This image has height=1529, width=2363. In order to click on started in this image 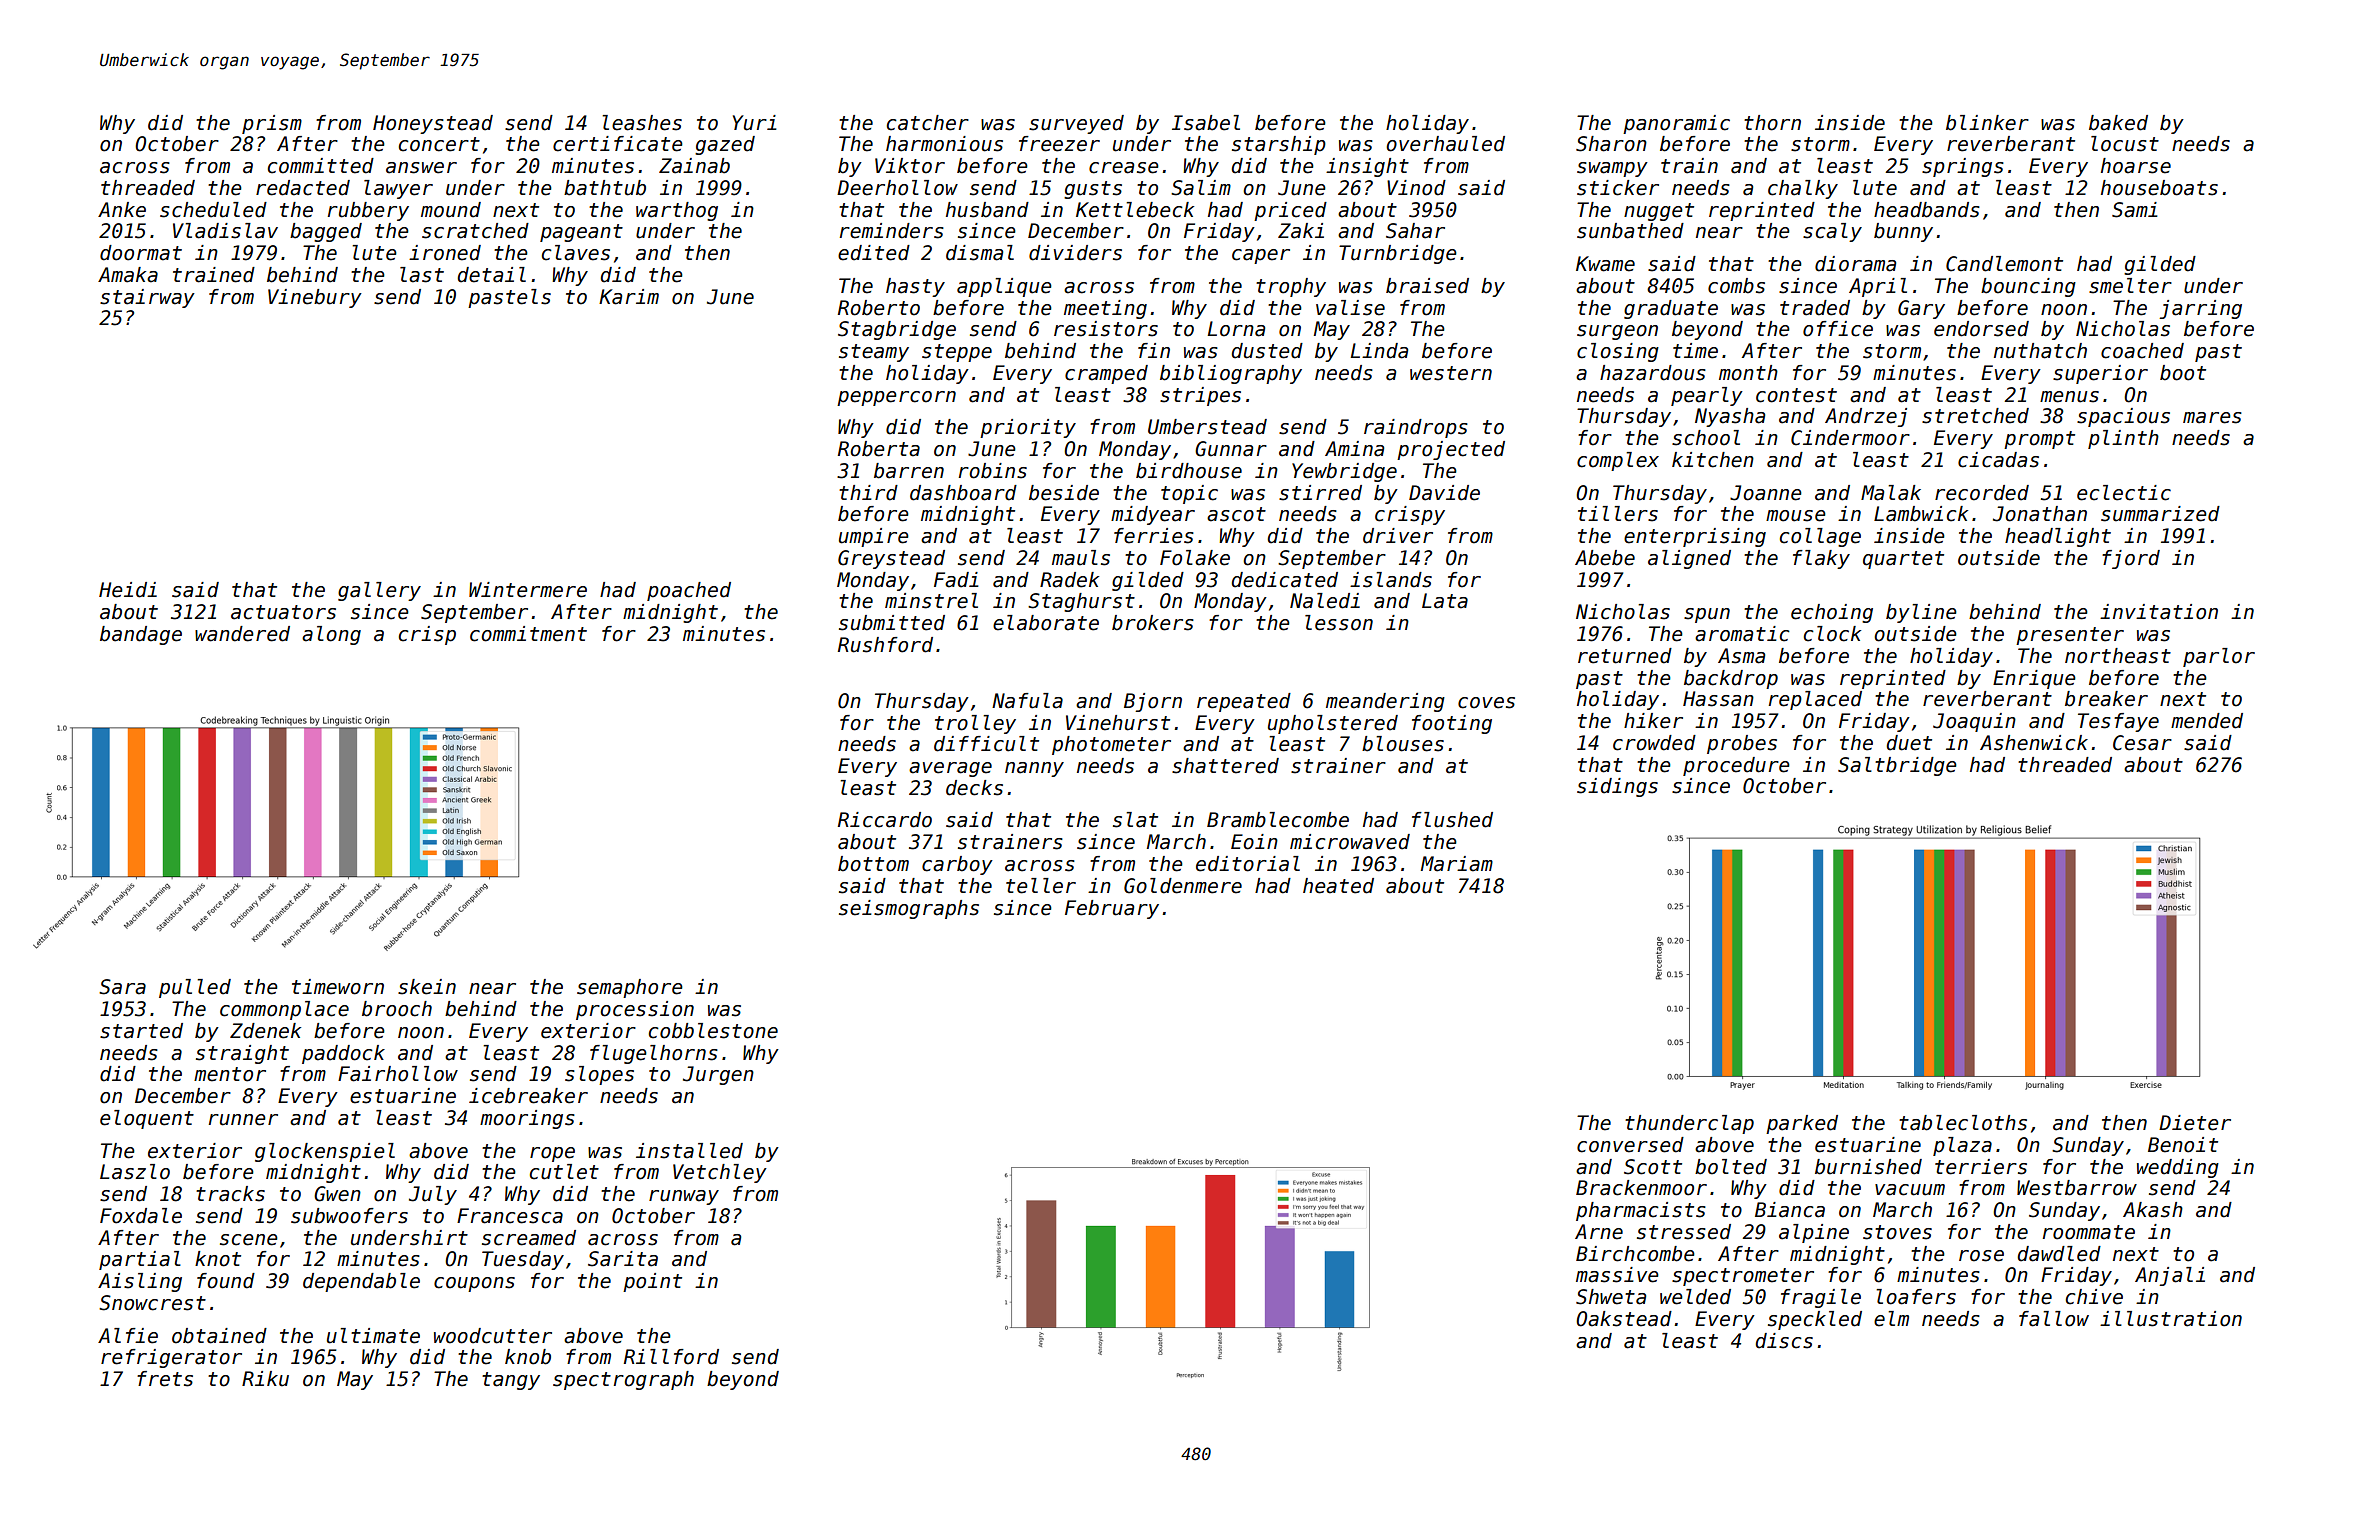, I will do `click(141, 1031)`.
